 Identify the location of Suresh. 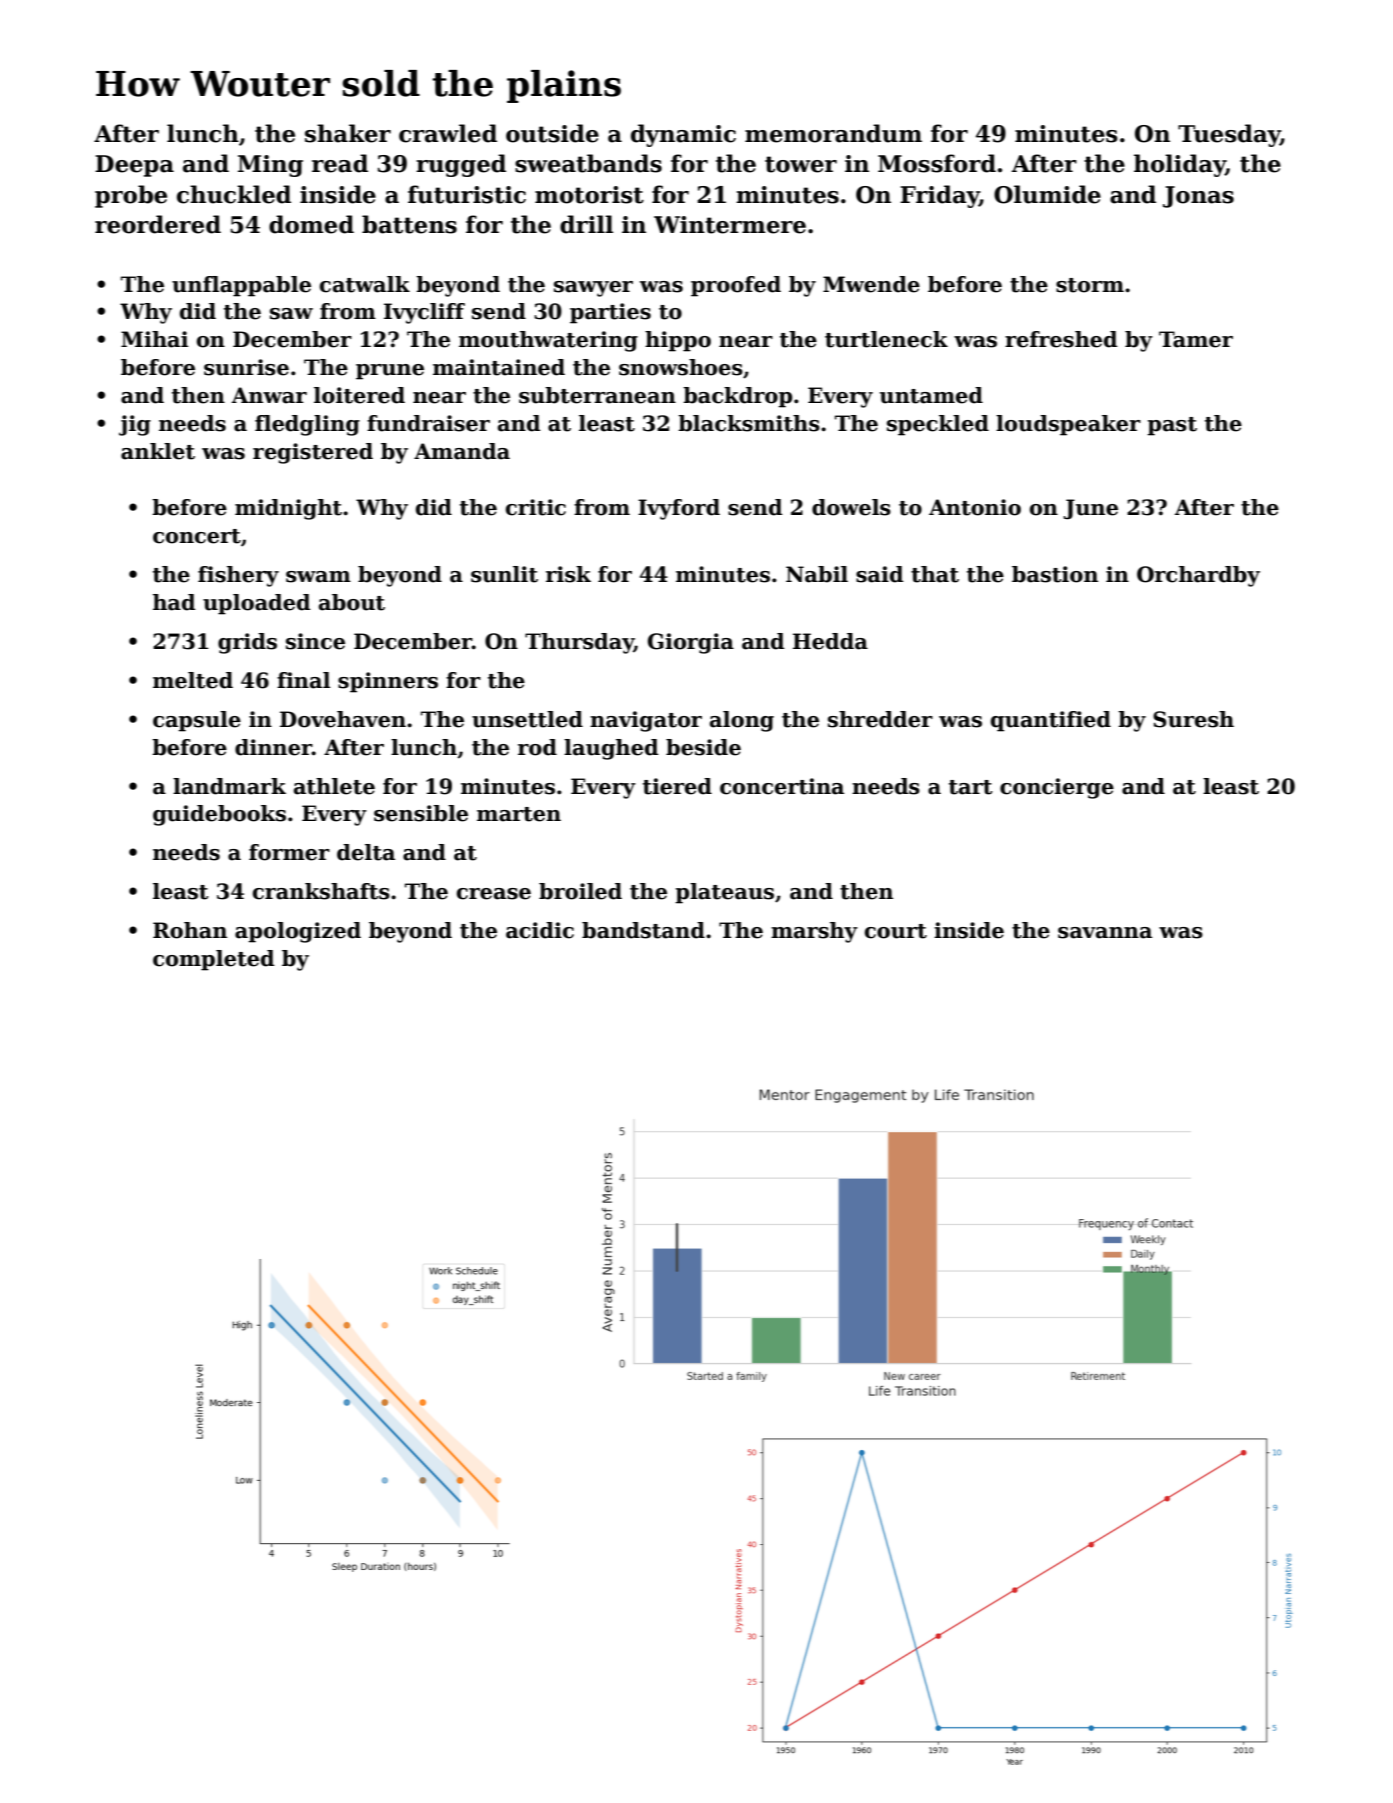
(1193, 719).
